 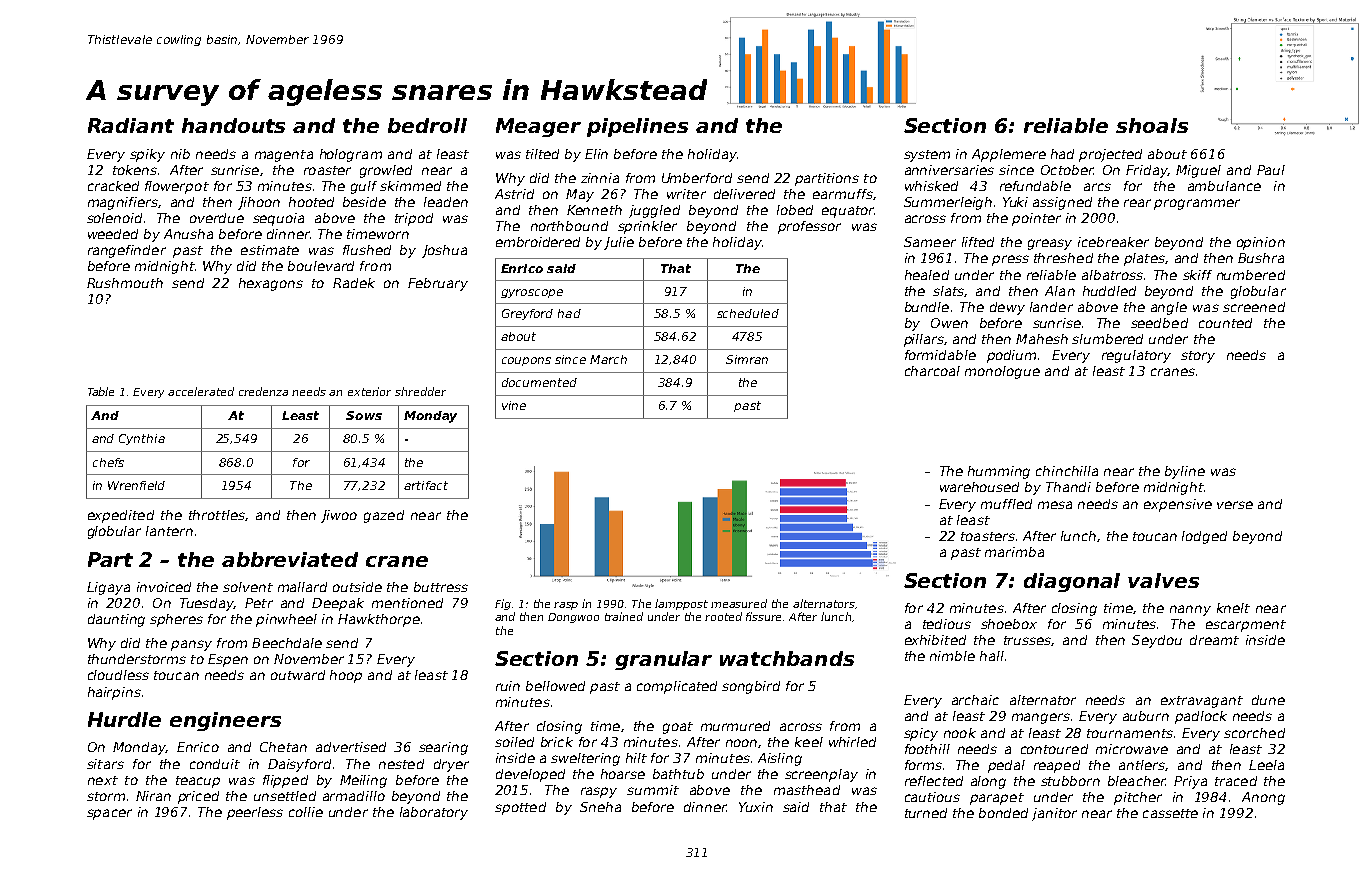 I want to click on story, so click(x=1198, y=357).
